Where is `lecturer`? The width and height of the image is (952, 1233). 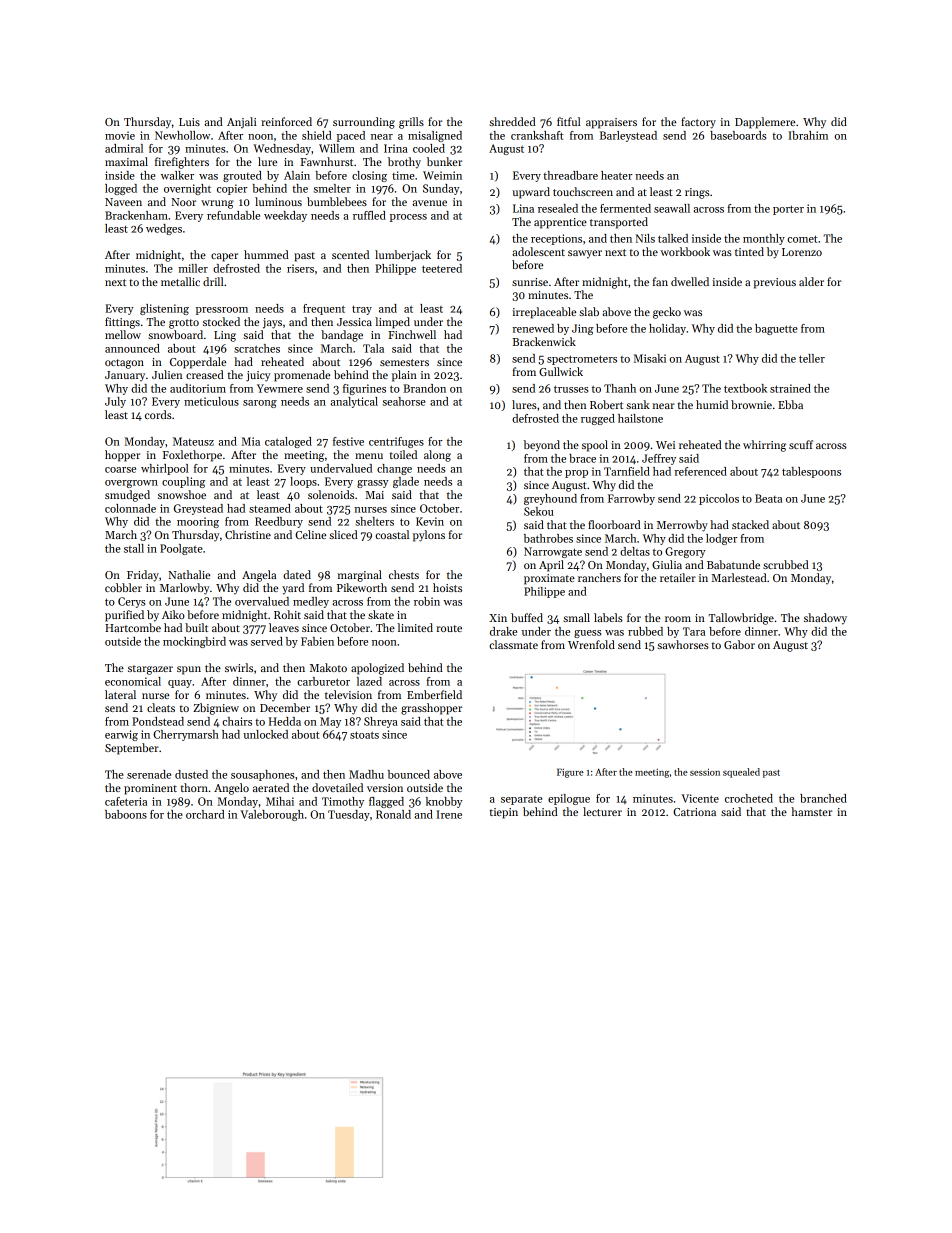
lecturer is located at coordinates (602, 811).
